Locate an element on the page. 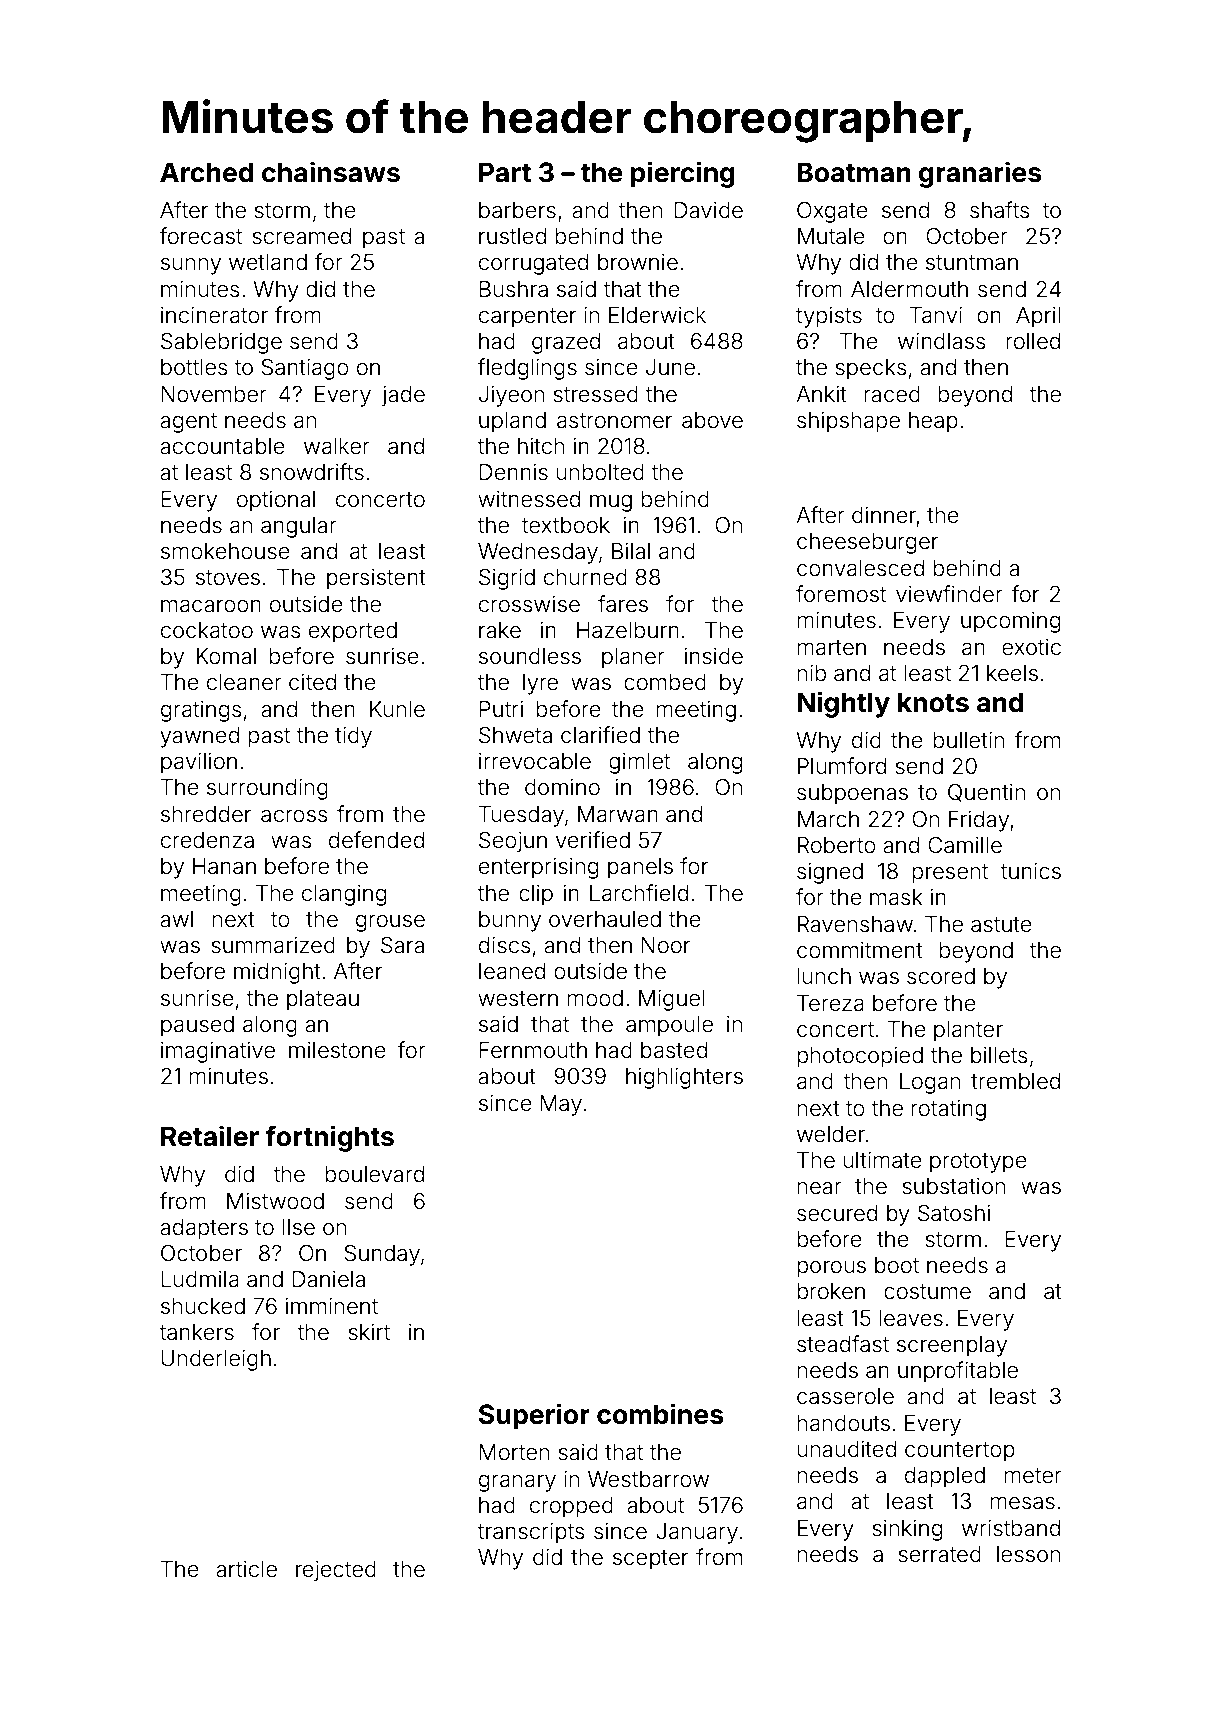 The width and height of the page is (1222, 1728). corrugated is located at coordinates (533, 264).
